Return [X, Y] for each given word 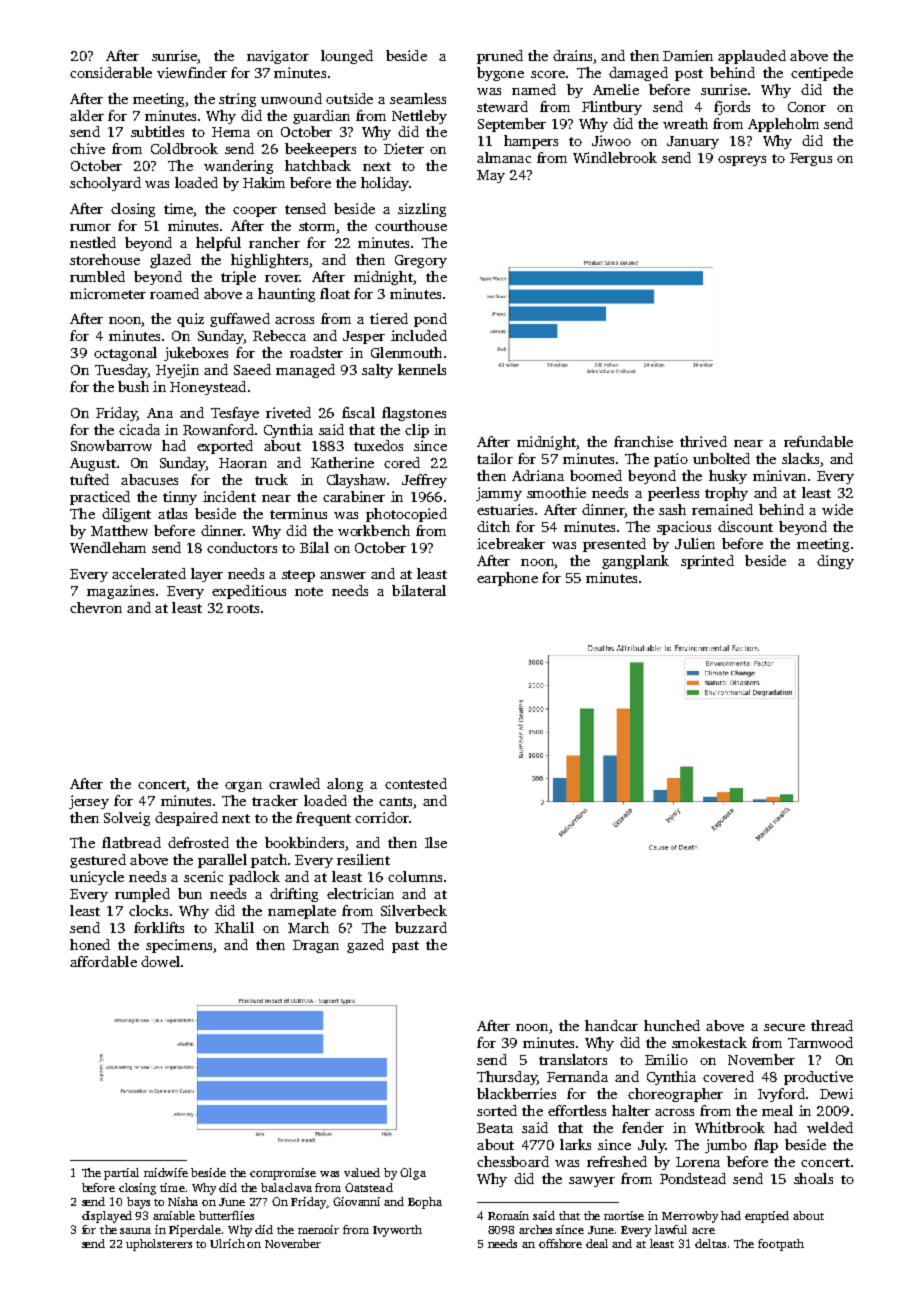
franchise [643, 441]
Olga [413, 1174]
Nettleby [419, 117]
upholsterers [159, 1245]
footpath [781, 1245]
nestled [93, 242]
